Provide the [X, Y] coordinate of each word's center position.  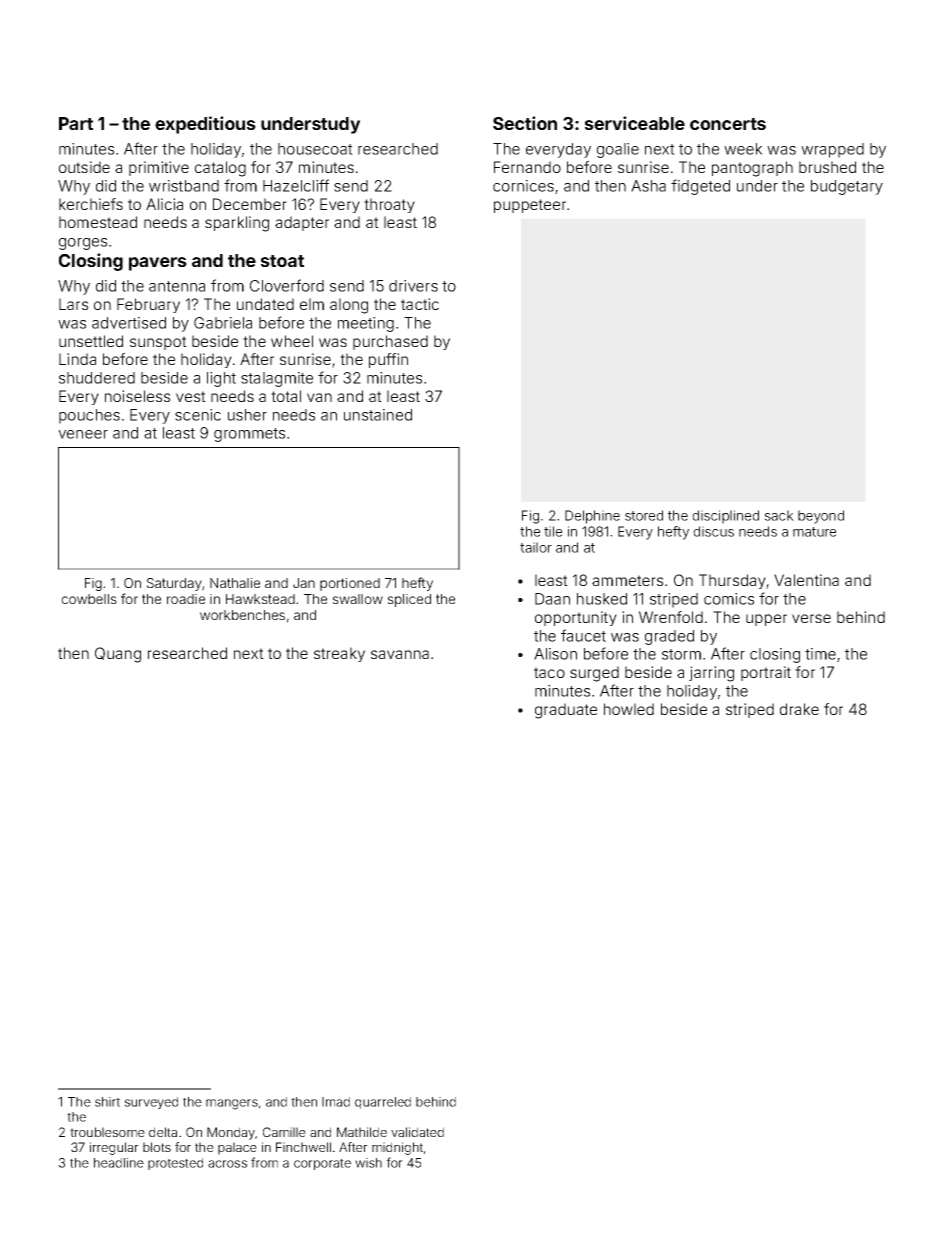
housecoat [315, 149]
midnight [397, 1148]
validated [417, 1132]
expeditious [205, 125]
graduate [566, 711]
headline [119, 1163]
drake [799, 709]
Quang [118, 655]
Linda [77, 359]
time [820, 654]
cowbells [89, 599]
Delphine [592, 517]
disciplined [725, 517]
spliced [409, 600]
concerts [728, 124]
